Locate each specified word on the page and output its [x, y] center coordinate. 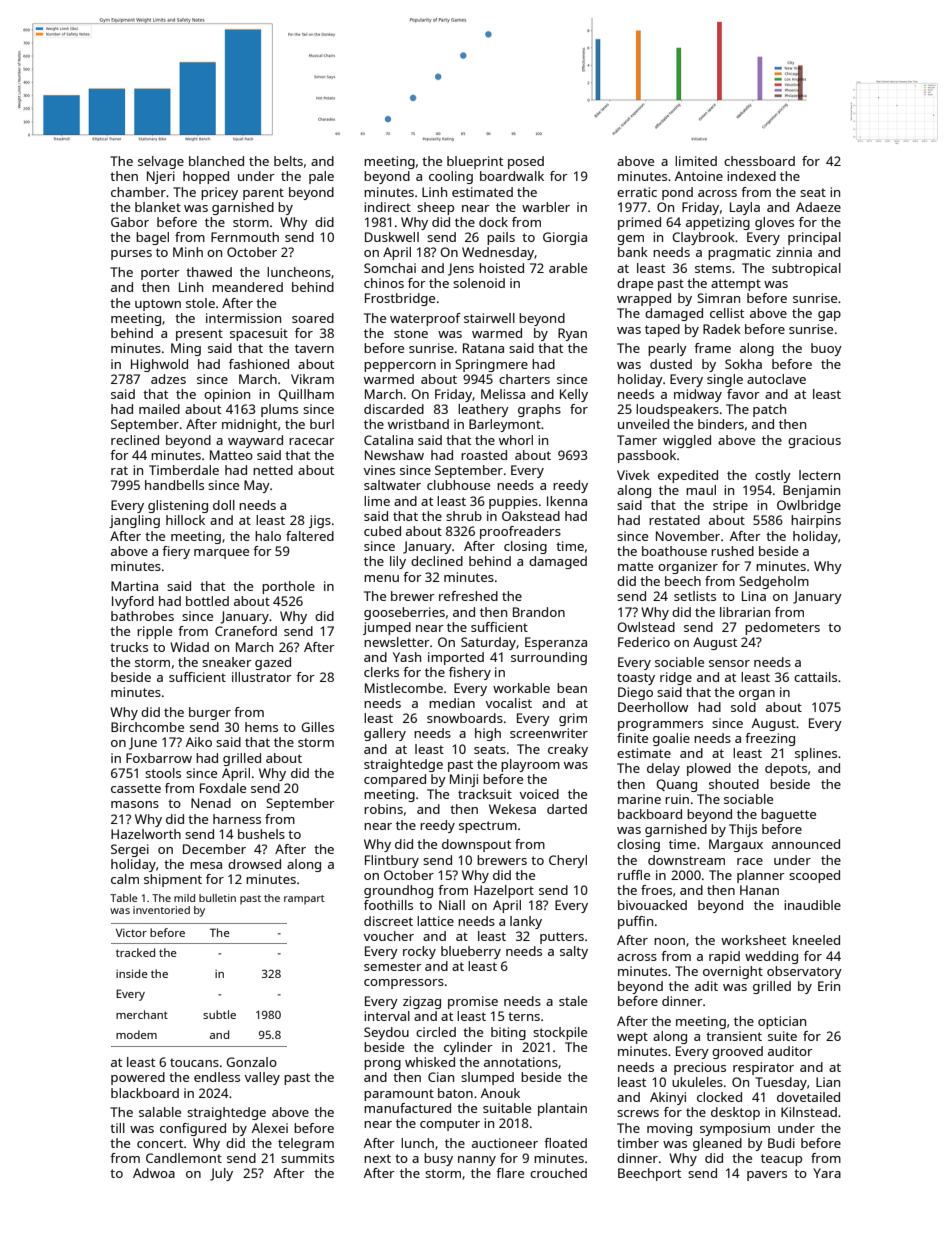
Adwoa [154, 1173]
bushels [261, 834]
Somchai [390, 268]
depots [786, 769]
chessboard [759, 161]
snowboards [465, 718]
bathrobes [142, 616]
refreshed [468, 596]
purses [131, 255]
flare [510, 1173]
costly [773, 476]
